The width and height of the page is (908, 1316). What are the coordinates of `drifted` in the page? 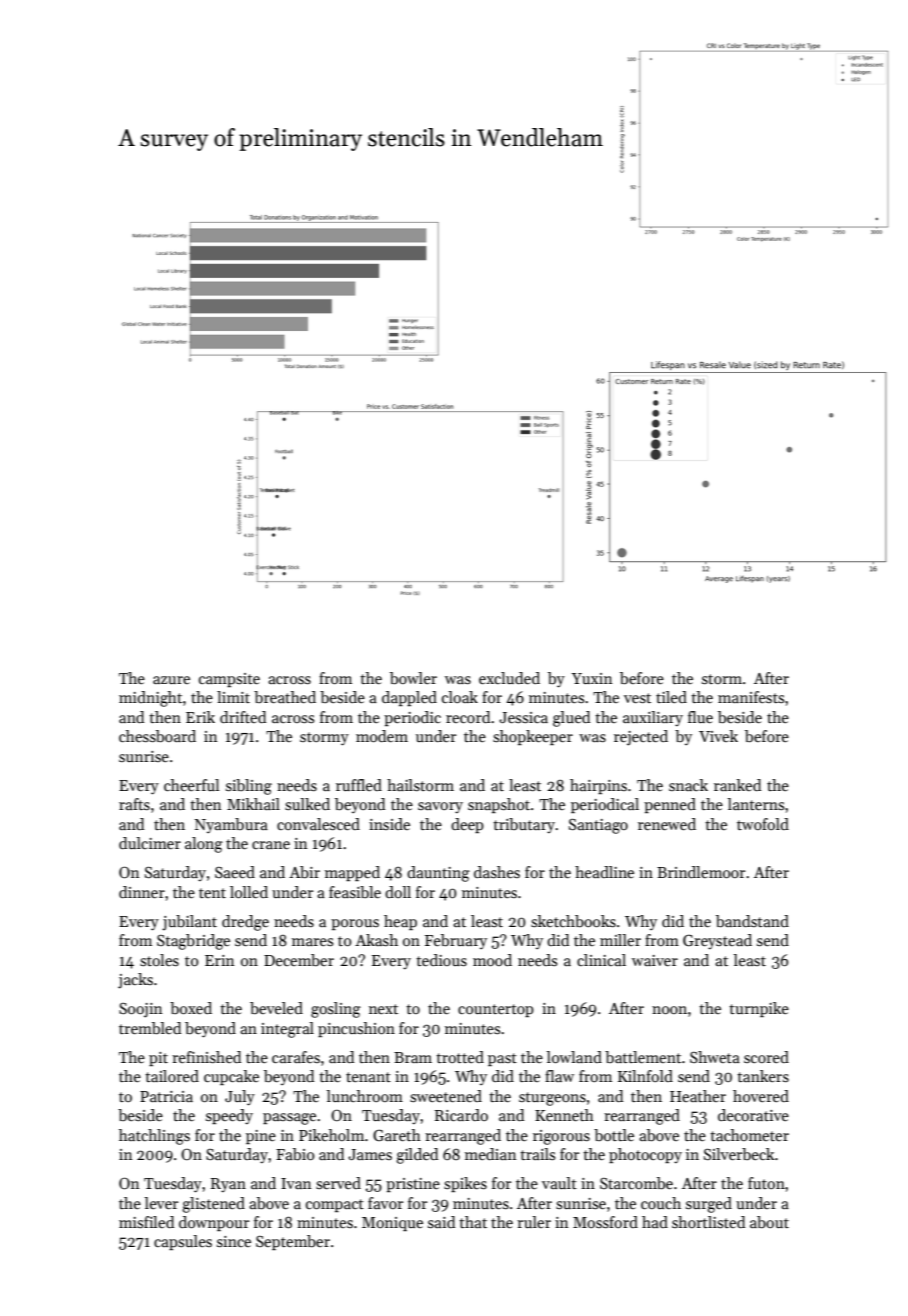 It's located at (243, 717).
